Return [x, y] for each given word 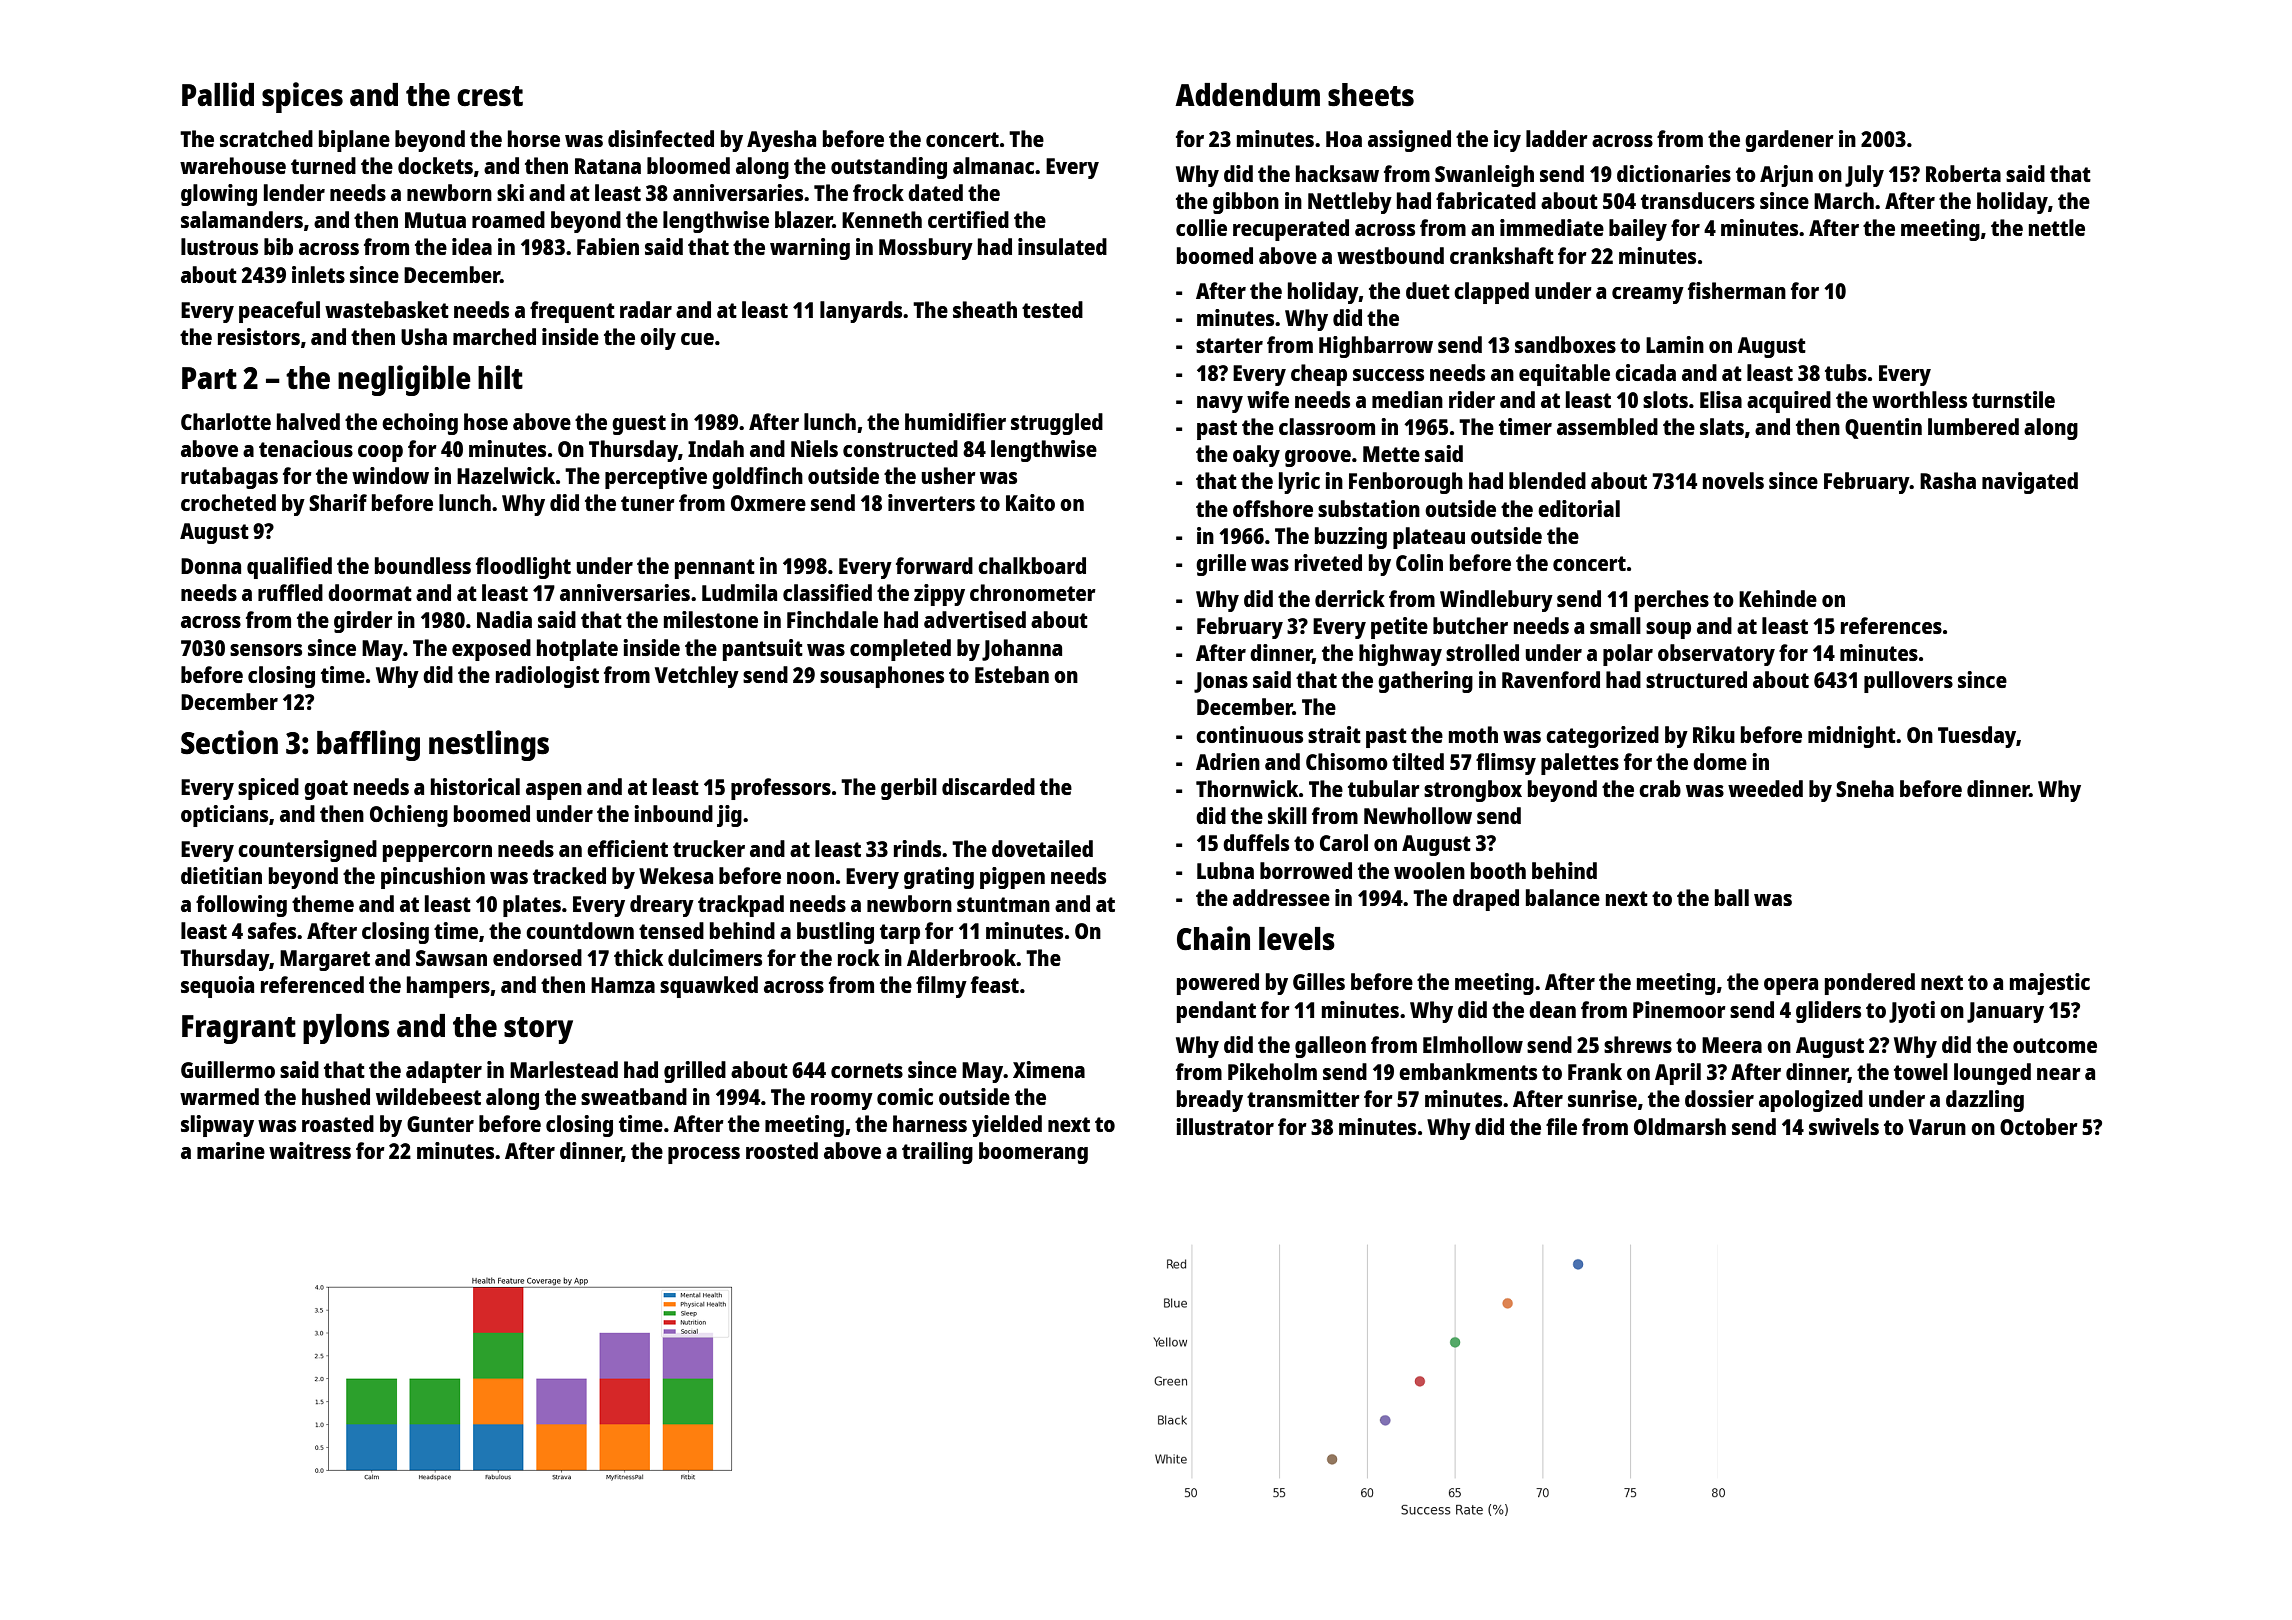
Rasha [1948, 480]
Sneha [1865, 788]
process [704, 1155]
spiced [268, 789]
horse [534, 138]
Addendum [1247, 94]
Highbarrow [1376, 347]
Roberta [1963, 173]
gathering [1425, 682]
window [390, 475]
